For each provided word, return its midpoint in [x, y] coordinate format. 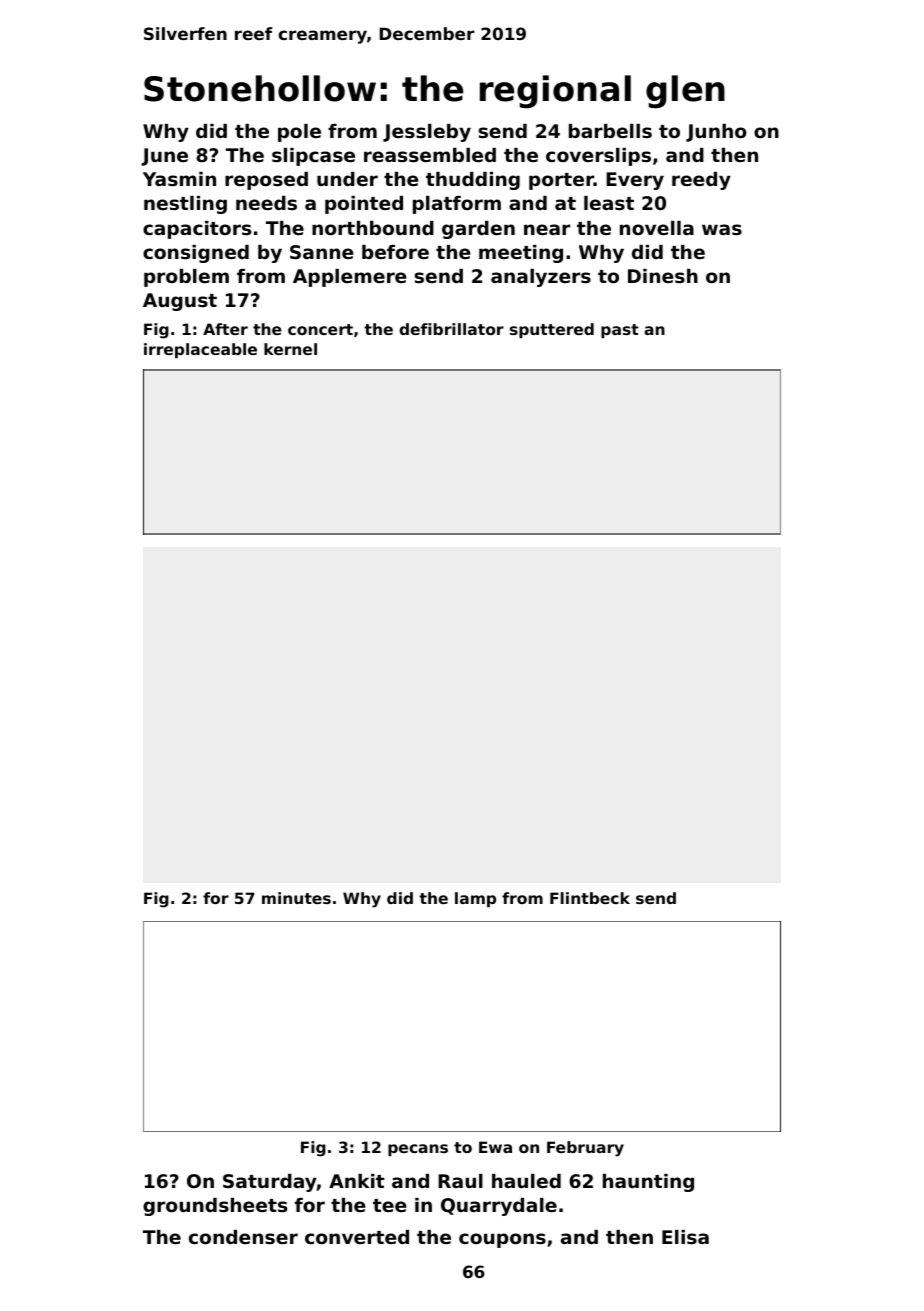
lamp [475, 899]
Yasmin [179, 179]
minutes [296, 898]
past [620, 331]
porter [561, 181]
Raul [460, 1181]
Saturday [270, 1183]
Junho [716, 133]
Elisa [685, 1237]
